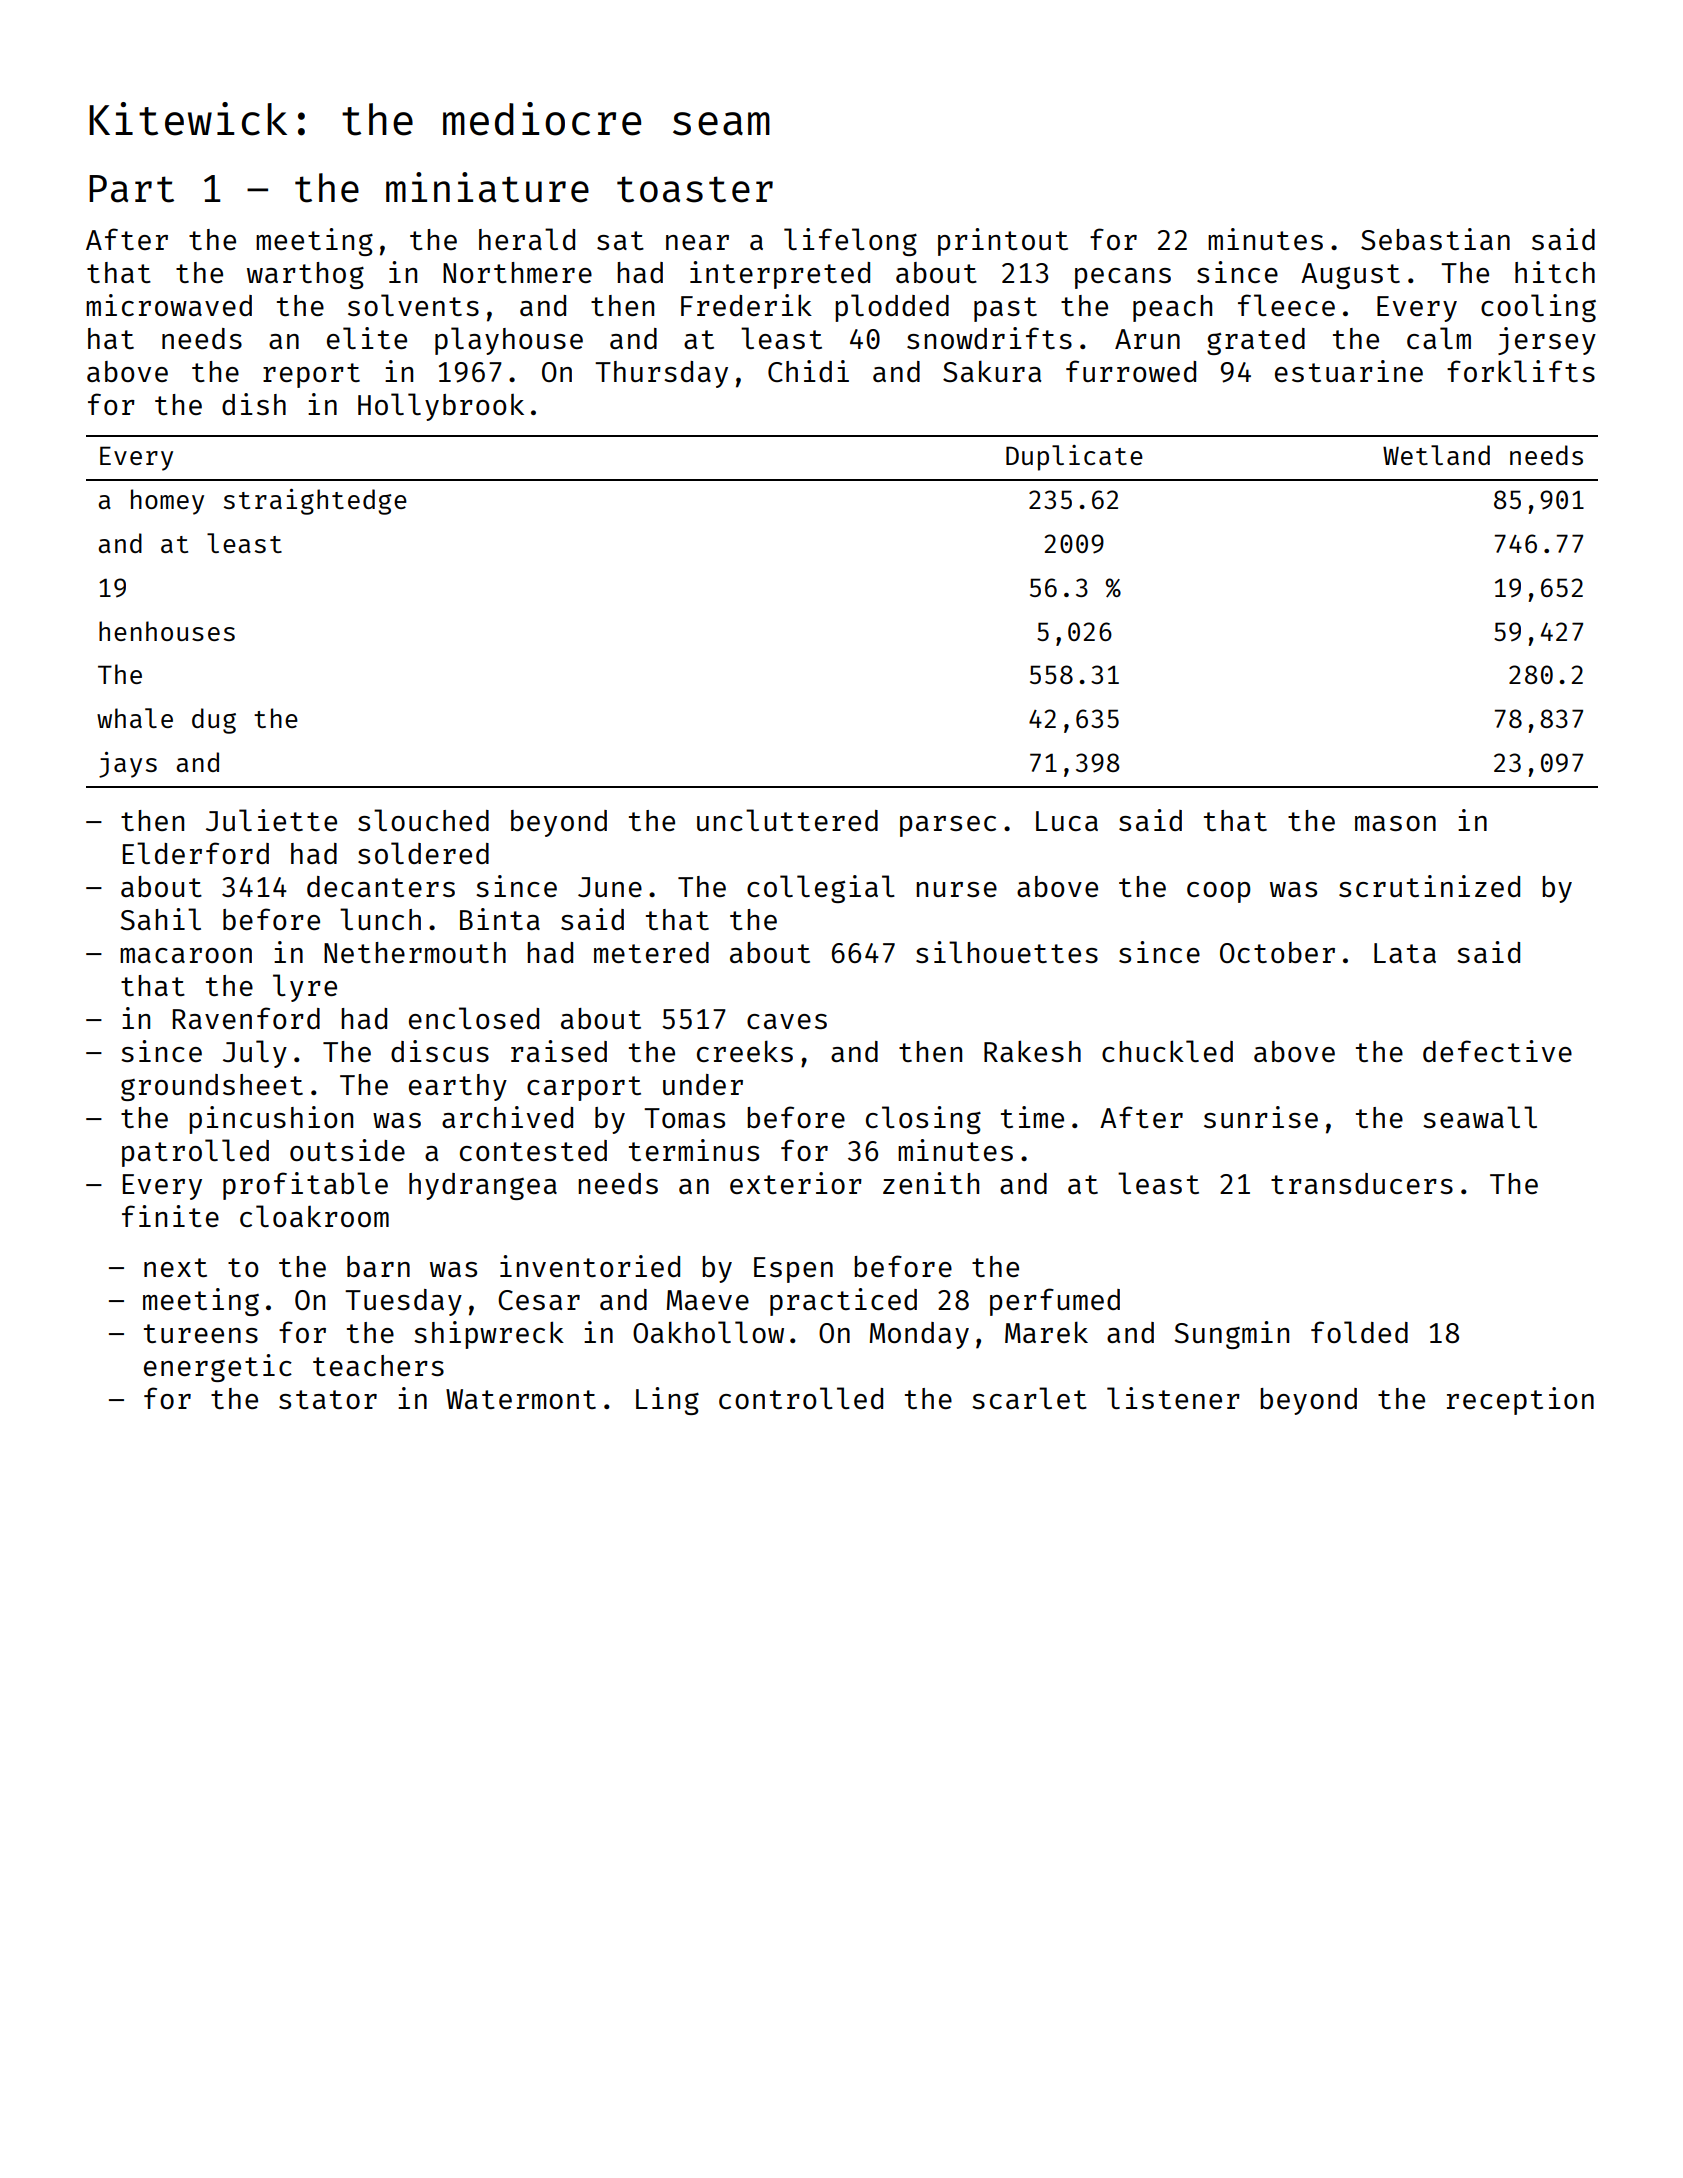 This screenshot has width=1683, height=2178. What do you see at coordinates (487, 187) in the screenshot?
I see `miniature` at bounding box center [487, 187].
